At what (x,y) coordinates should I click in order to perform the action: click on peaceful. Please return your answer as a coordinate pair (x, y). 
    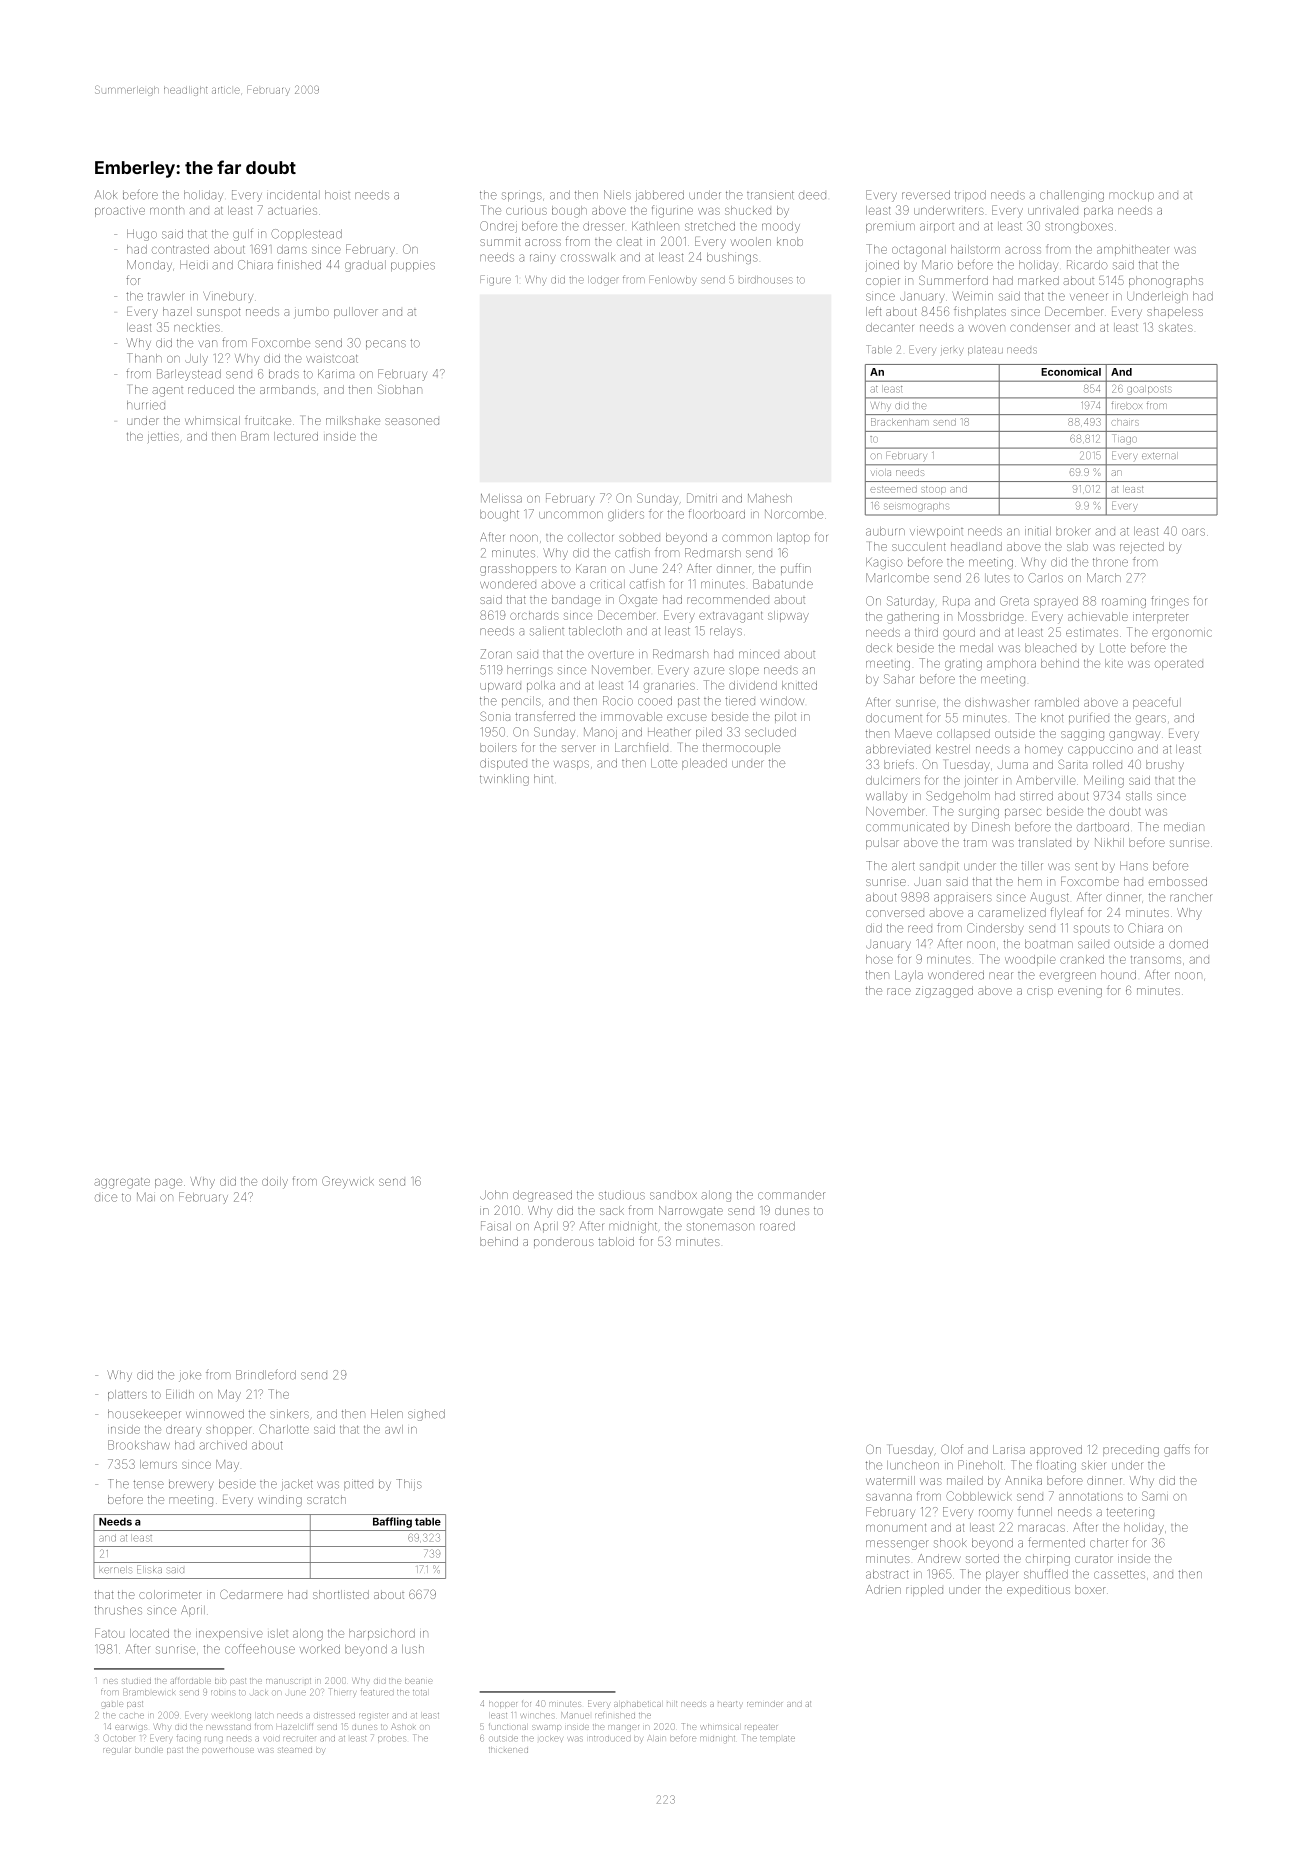
    Looking at the image, I should click on (1157, 703).
